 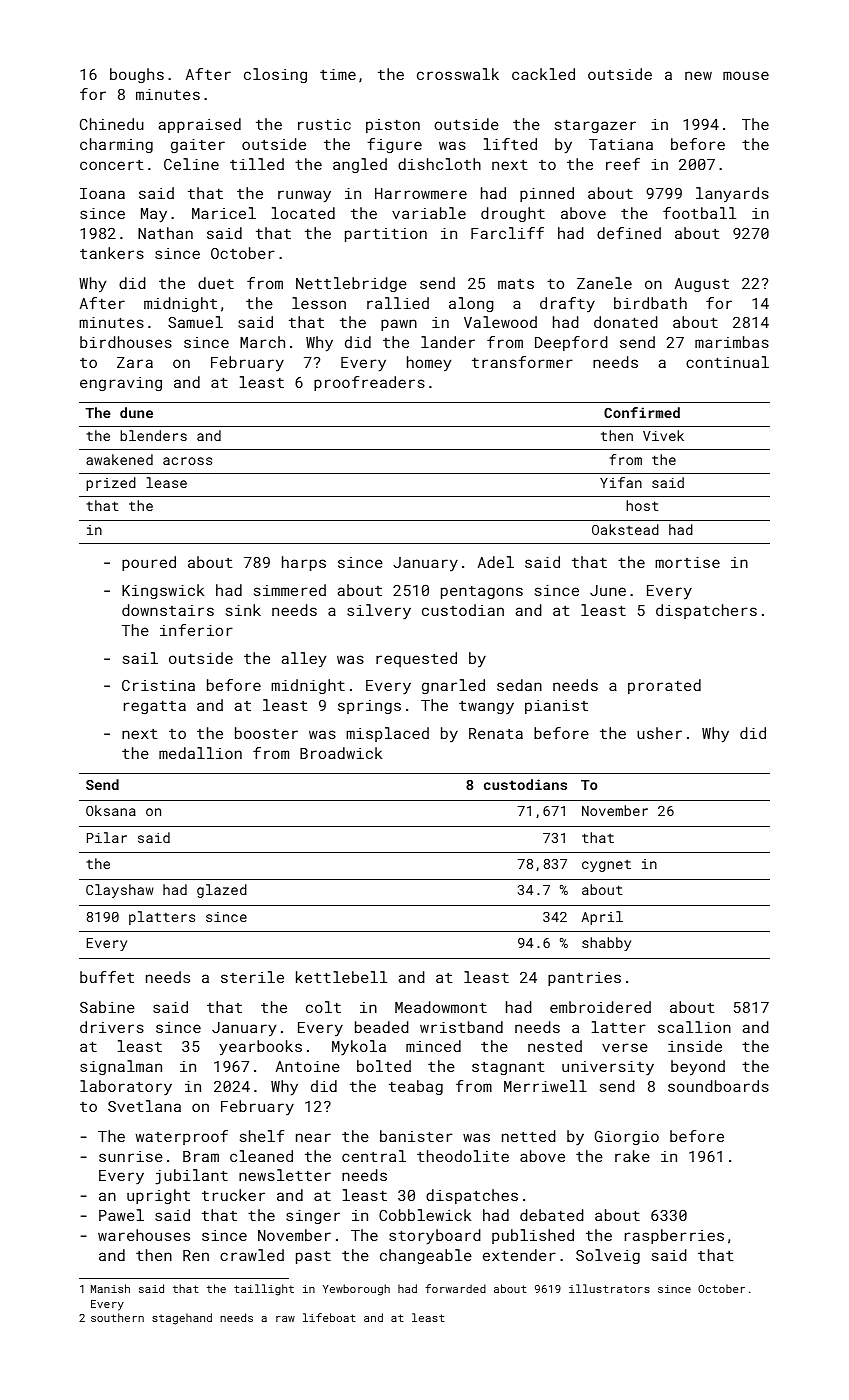 I want to click on silvery, so click(x=379, y=612).
